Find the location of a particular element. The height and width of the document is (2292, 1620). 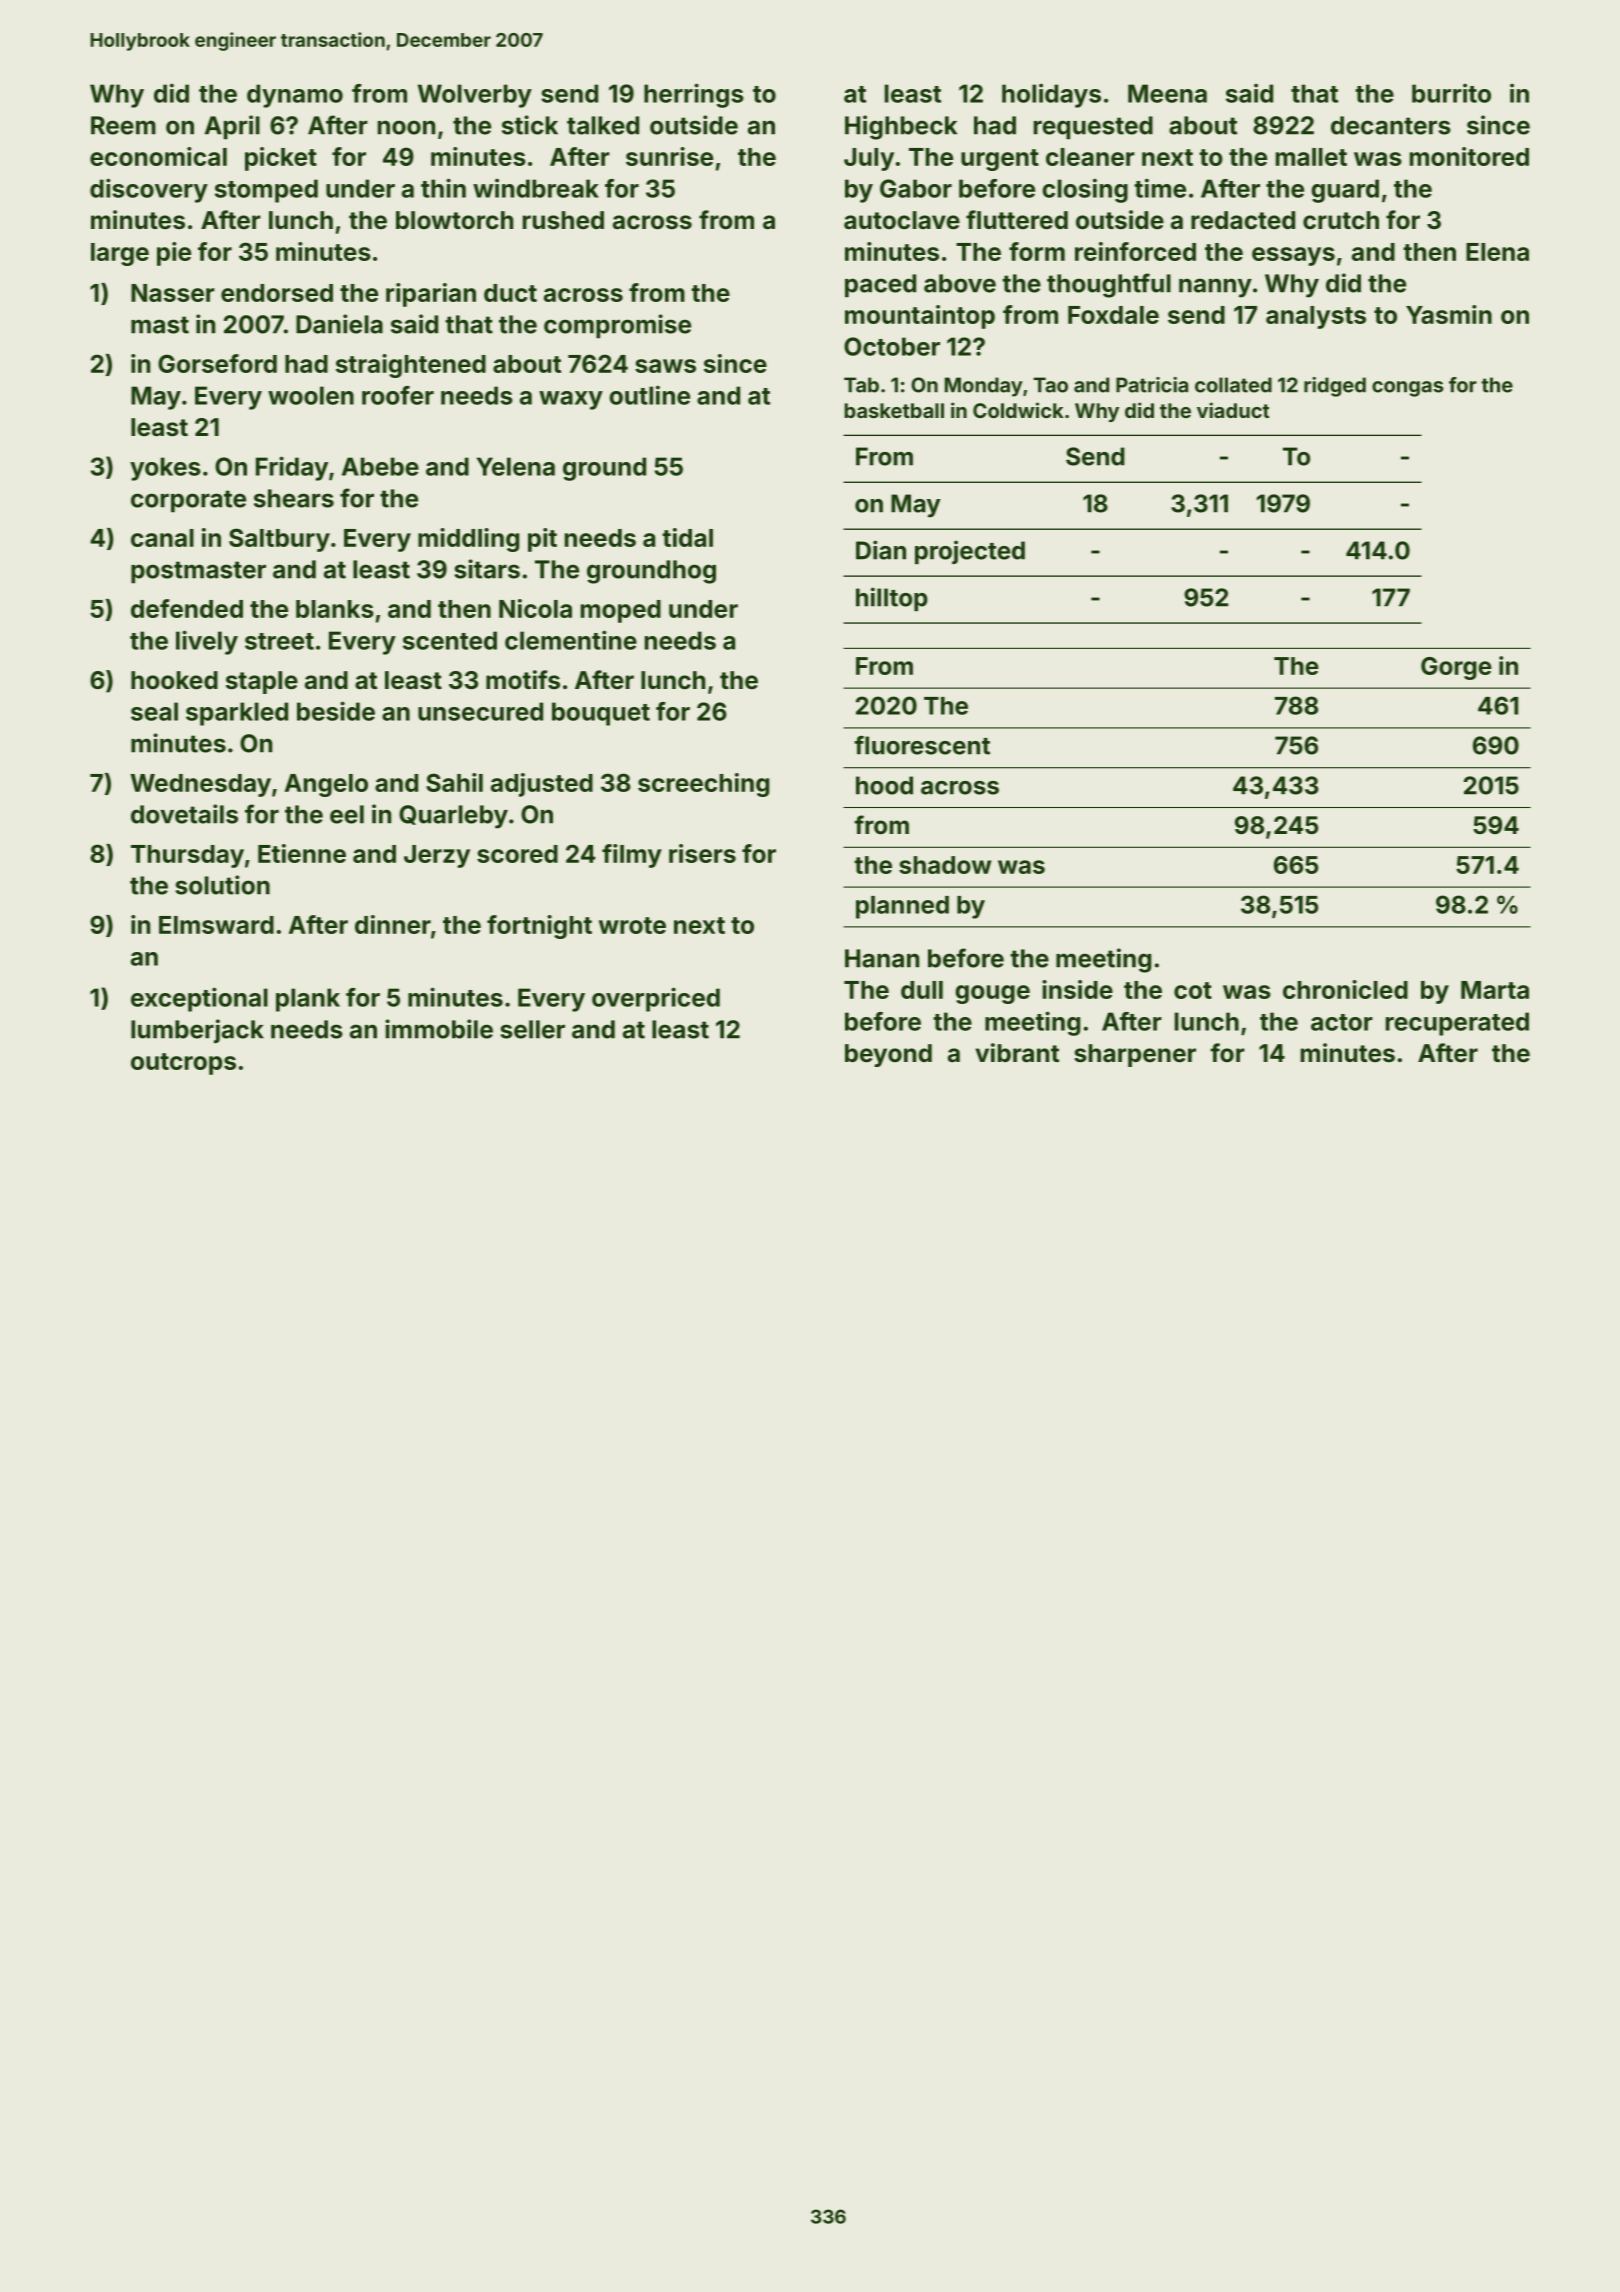

holidays is located at coordinates (1051, 96).
